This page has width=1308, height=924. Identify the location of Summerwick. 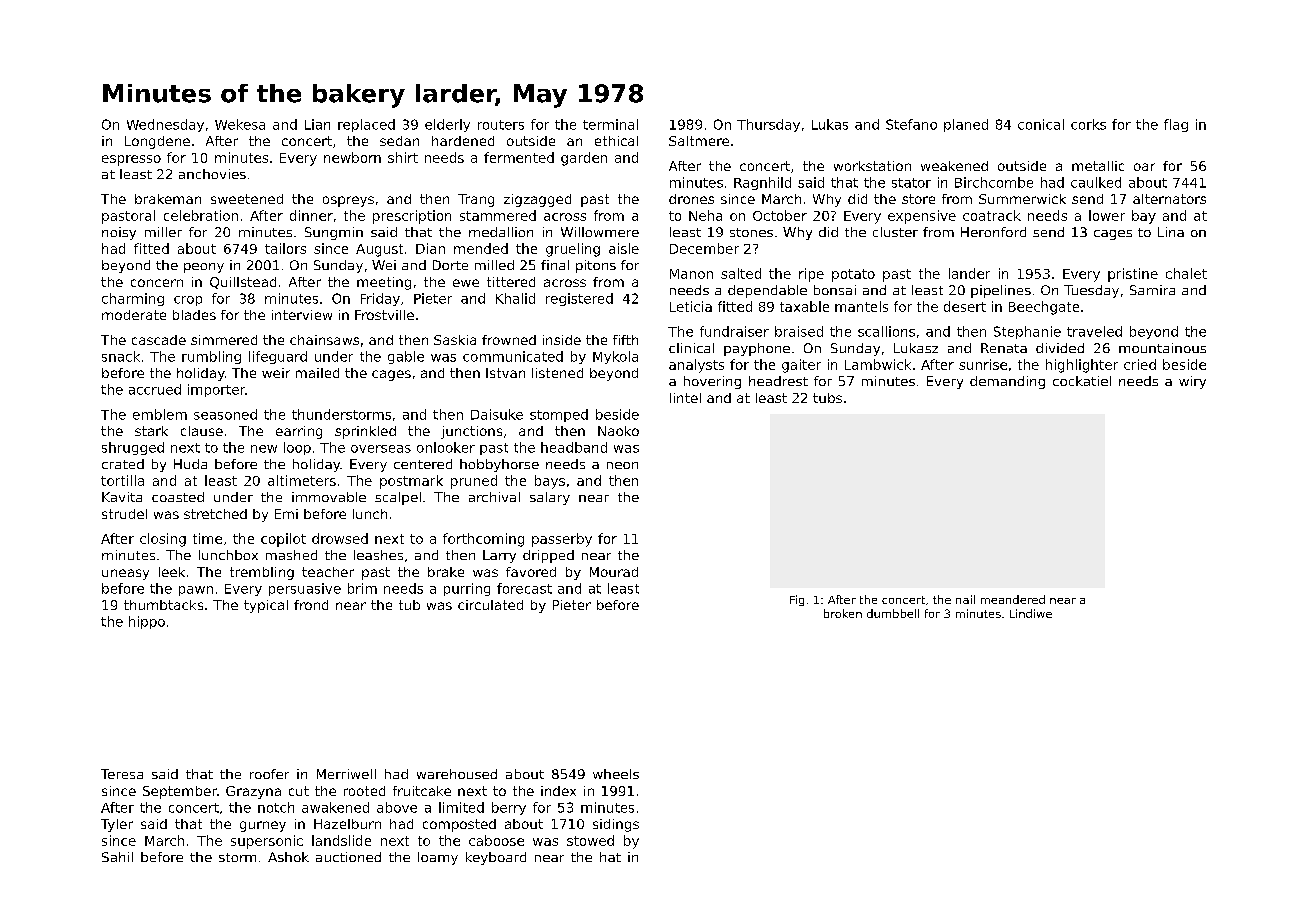
(1022, 199).
